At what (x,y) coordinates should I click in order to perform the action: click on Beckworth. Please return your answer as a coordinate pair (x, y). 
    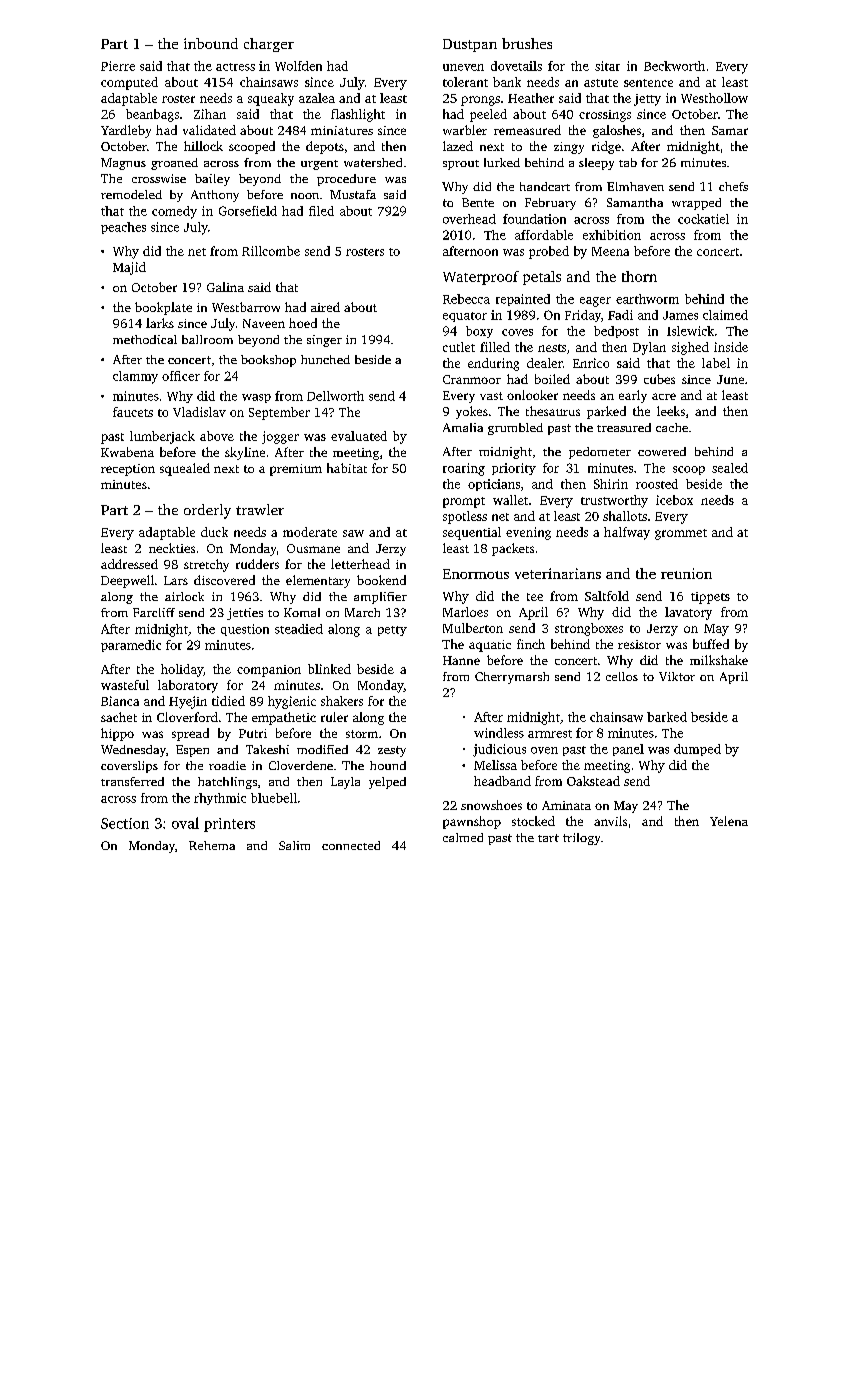
    Looking at the image, I should click on (674, 66).
